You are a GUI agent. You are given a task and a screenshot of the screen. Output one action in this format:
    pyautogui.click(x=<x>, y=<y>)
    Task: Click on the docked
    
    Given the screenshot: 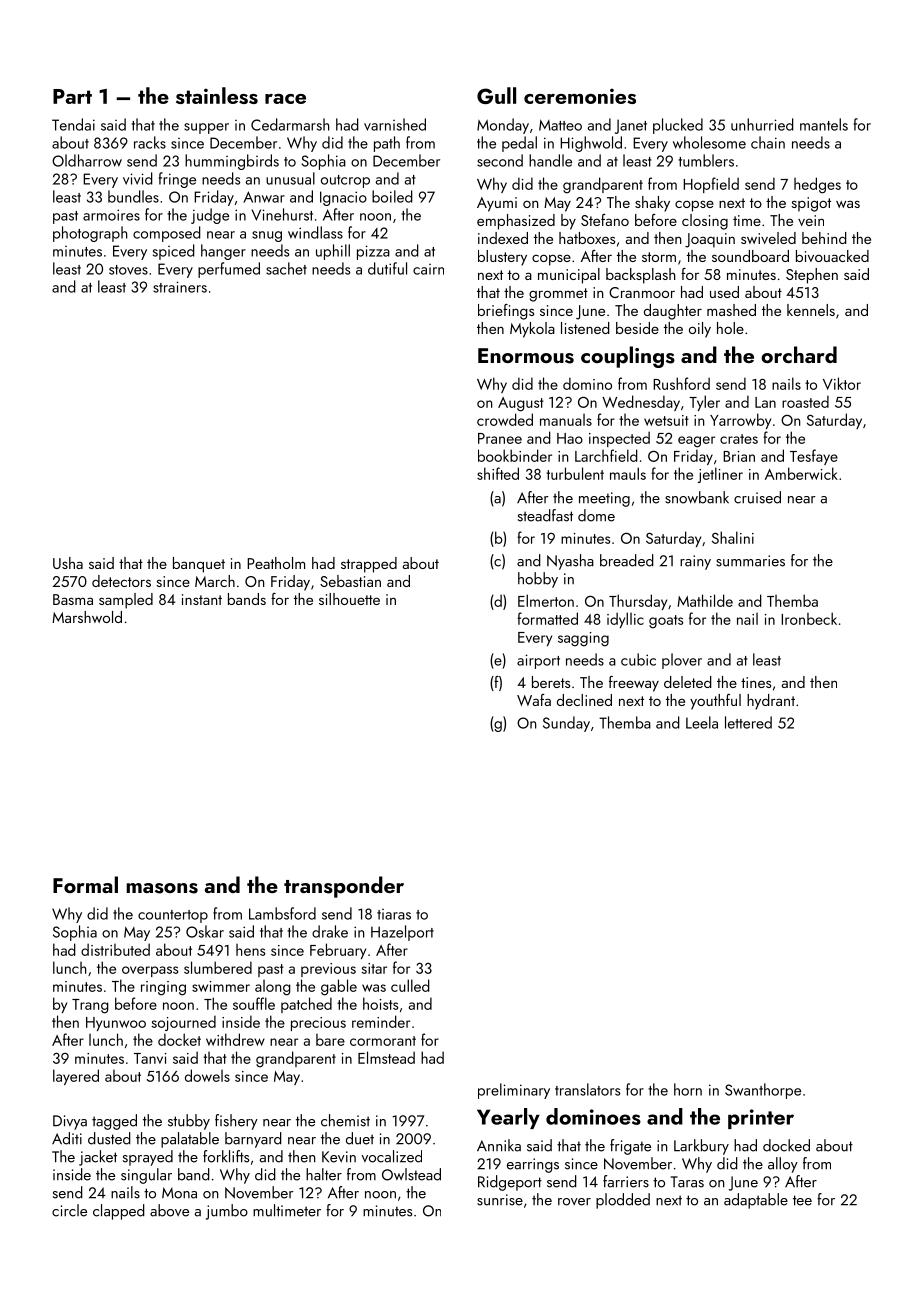 What is the action you would take?
    pyautogui.click(x=786, y=1145)
